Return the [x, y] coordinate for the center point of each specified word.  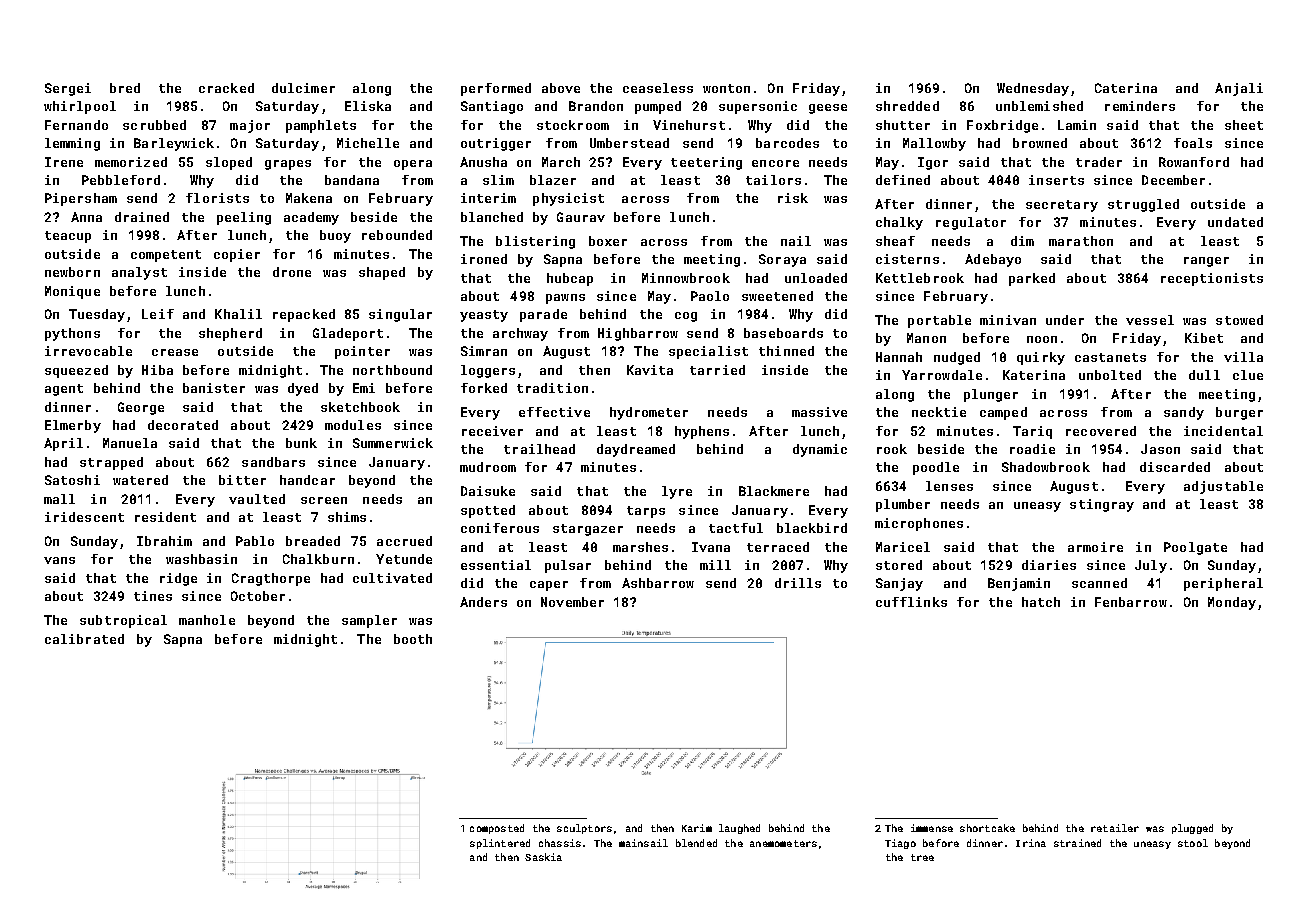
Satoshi [72, 480]
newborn [72, 272]
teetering [706, 163]
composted [497, 829]
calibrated [84, 639]
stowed [1239, 320]
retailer [1115, 828]
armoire [1095, 547]
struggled [1143, 205]
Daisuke [488, 491]
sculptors [584, 829]
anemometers [783, 843]
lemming [72, 144]
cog [686, 317]
